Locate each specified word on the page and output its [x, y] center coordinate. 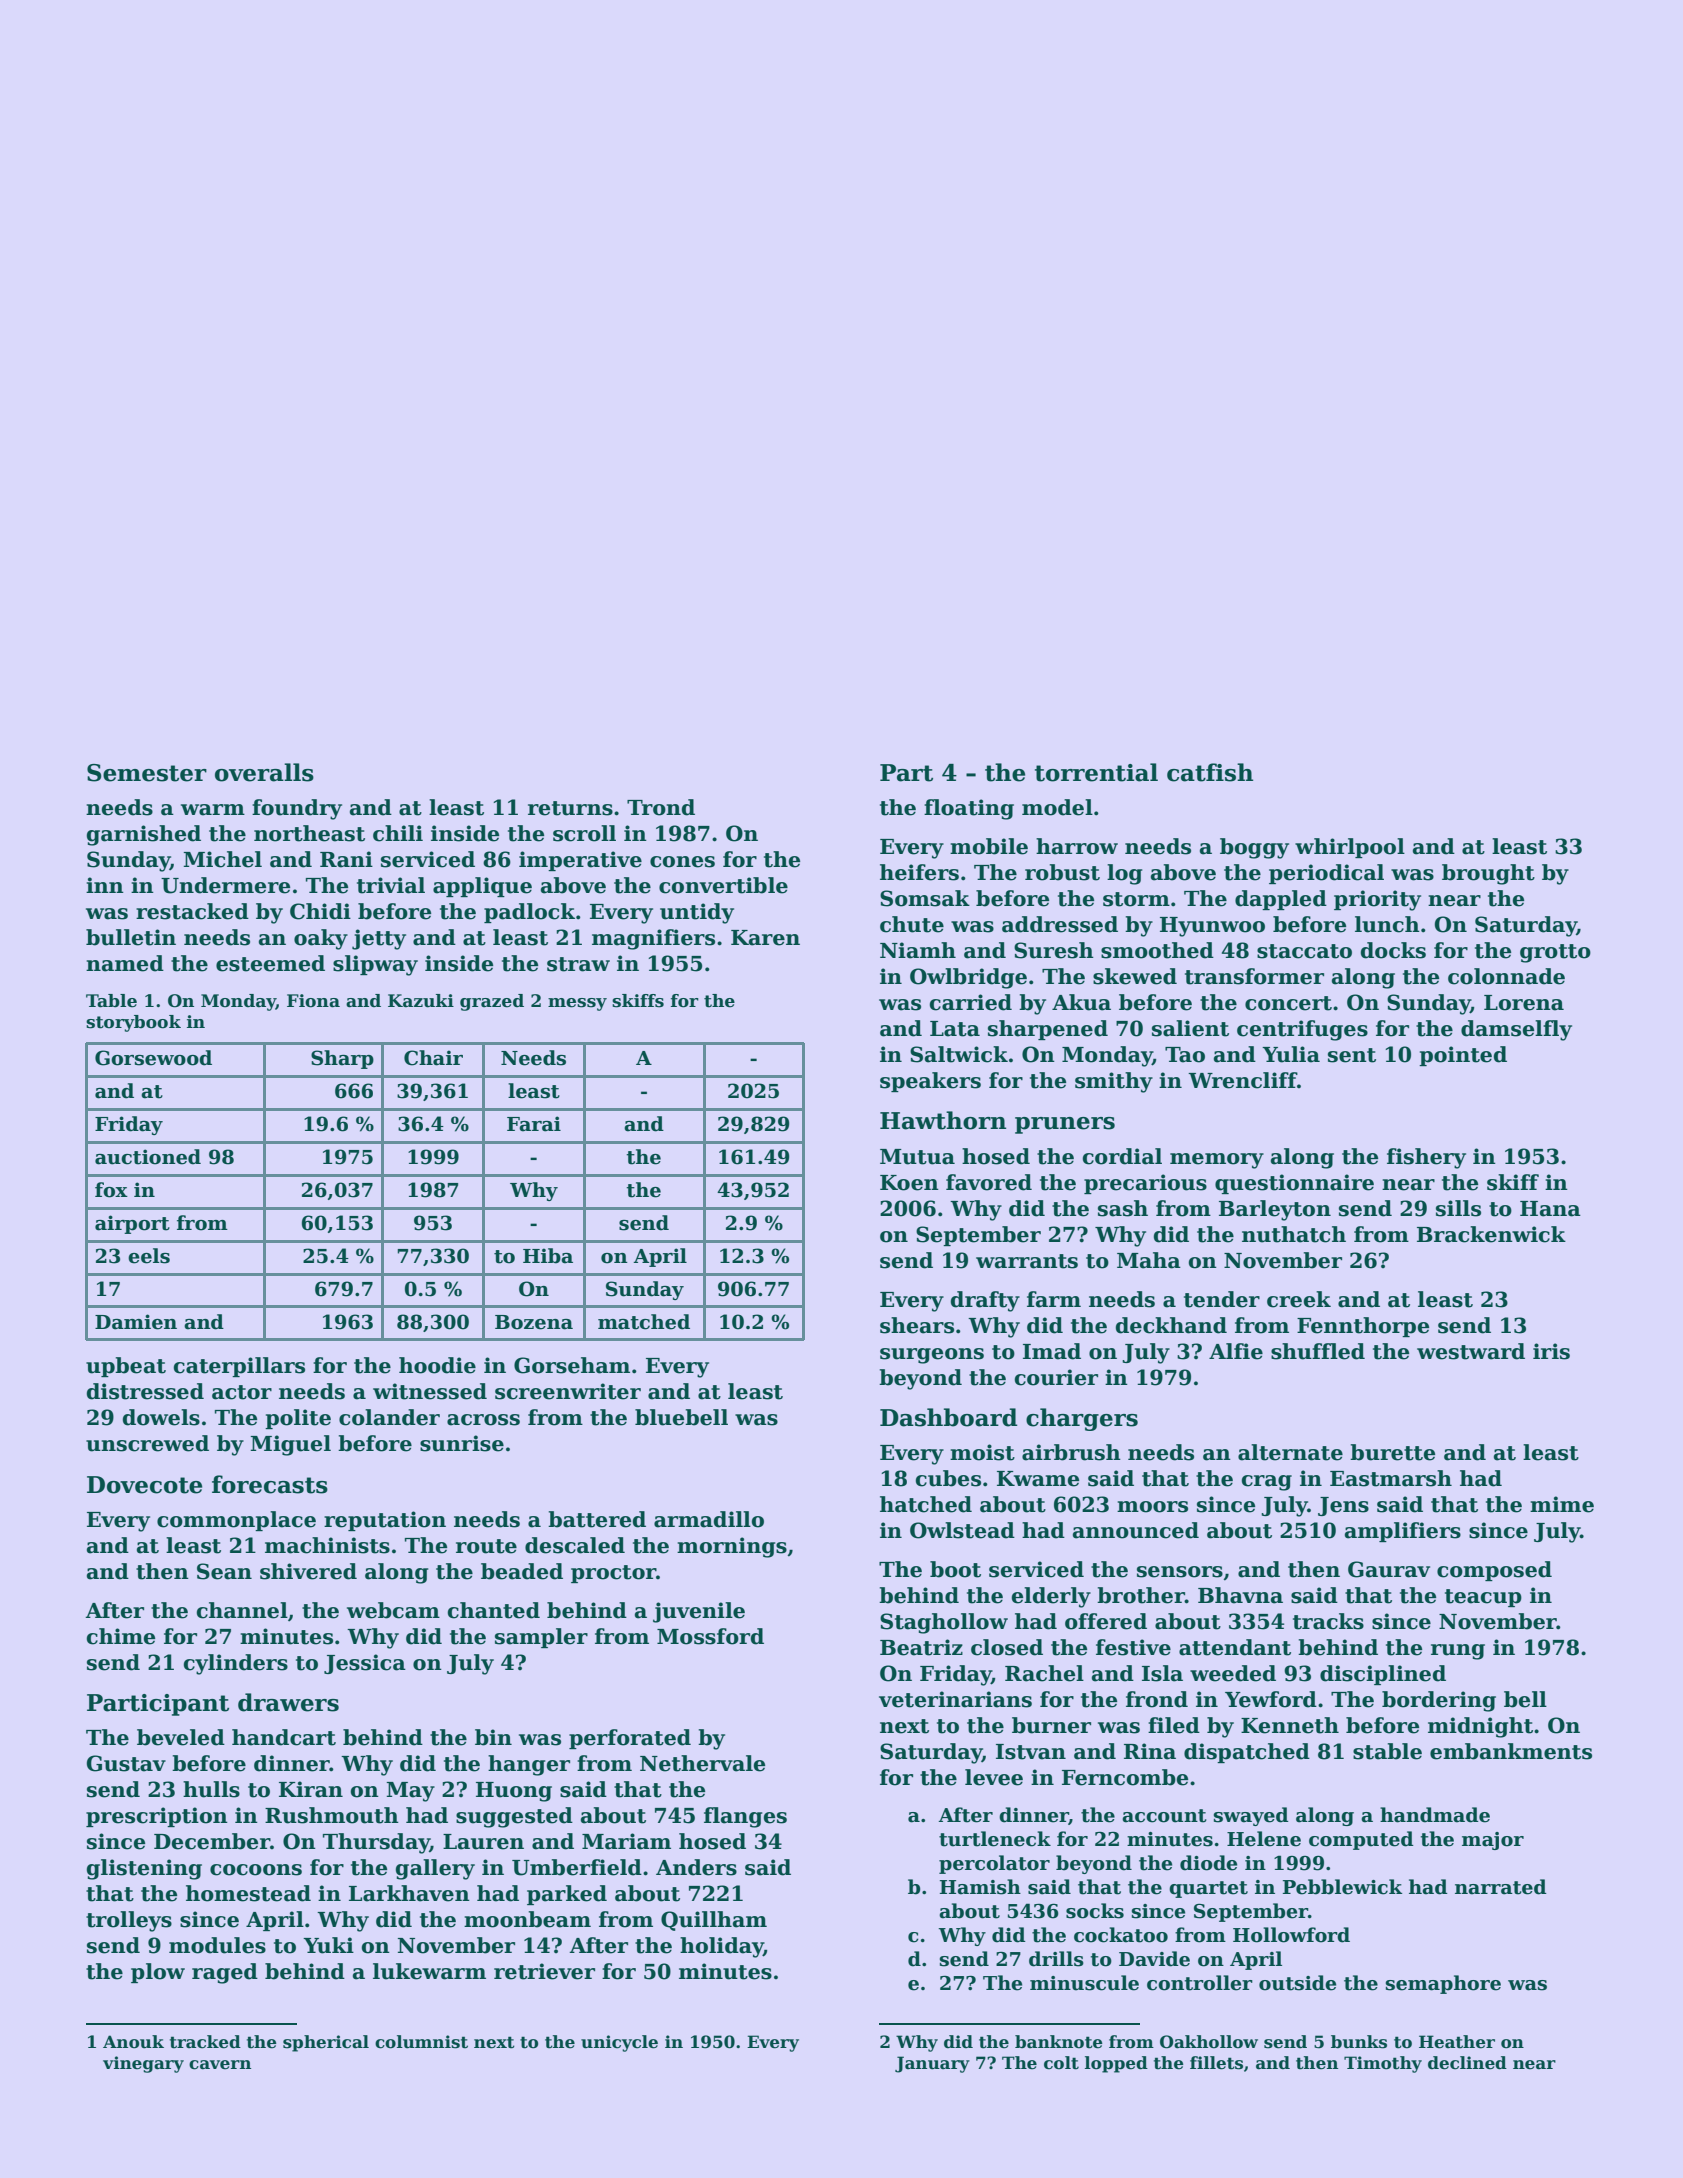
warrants [1027, 1261]
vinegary [143, 2064]
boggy [1254, 848]
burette [1392, 1452]
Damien [136, 1322]
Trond [661, 807]
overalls [264, 772]
